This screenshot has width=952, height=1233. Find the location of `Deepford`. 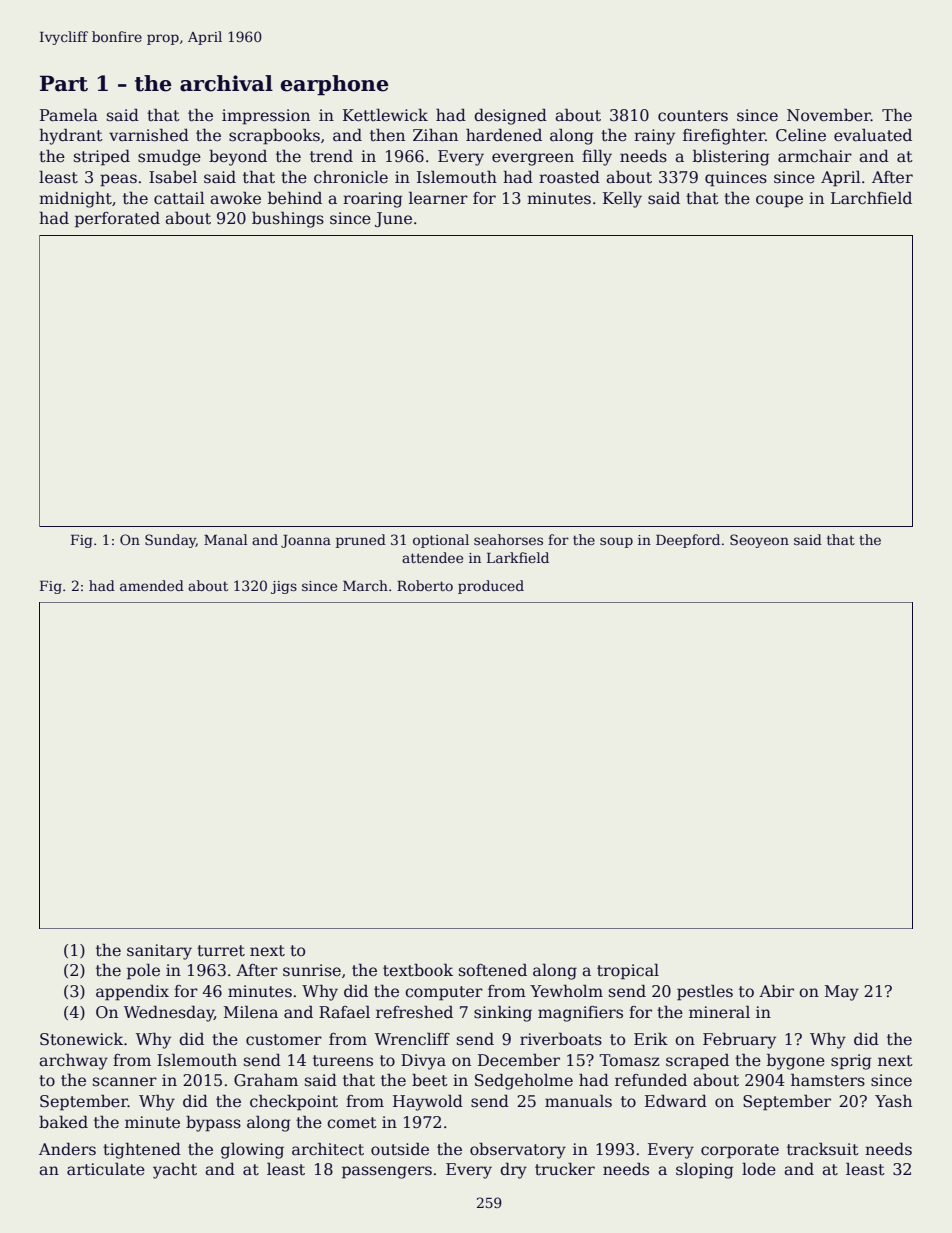

Deepford is located at coordinates (688, 541).
